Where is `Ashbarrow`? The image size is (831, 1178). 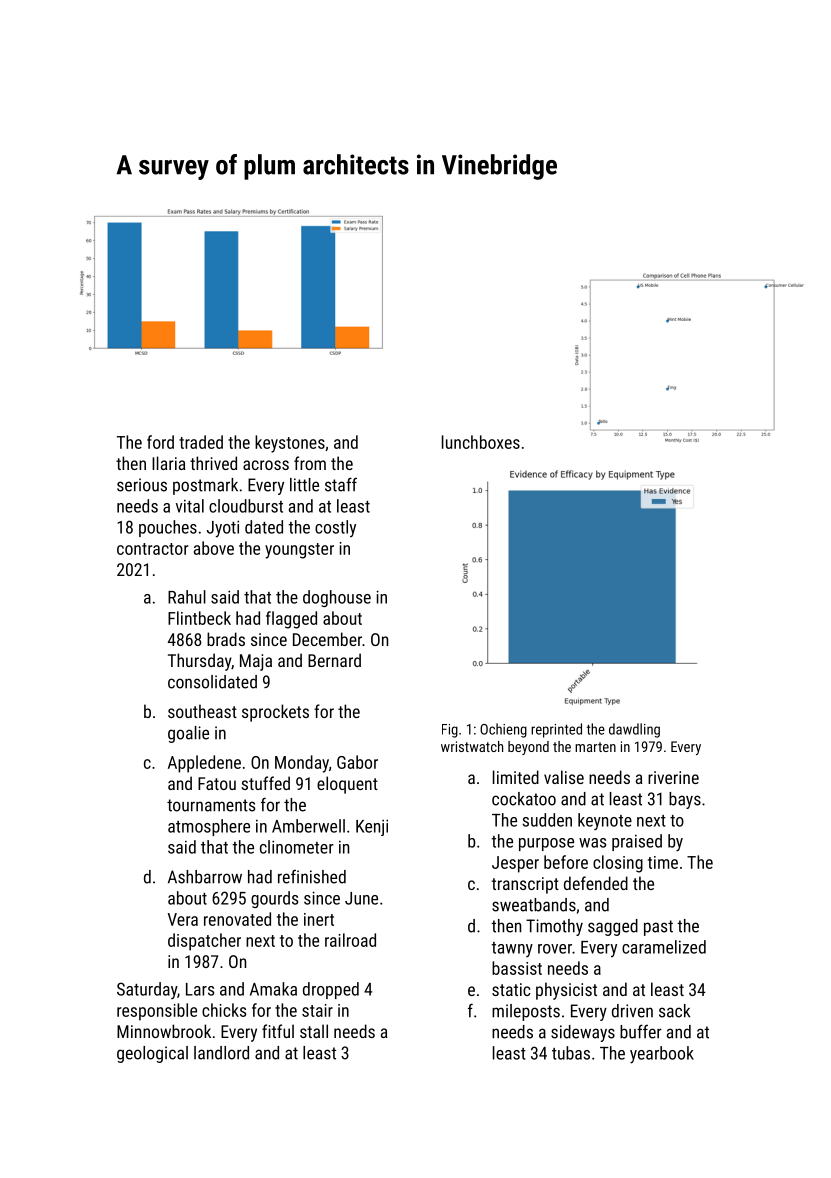 Ashbarrow is located at coordinates (205, 877).
